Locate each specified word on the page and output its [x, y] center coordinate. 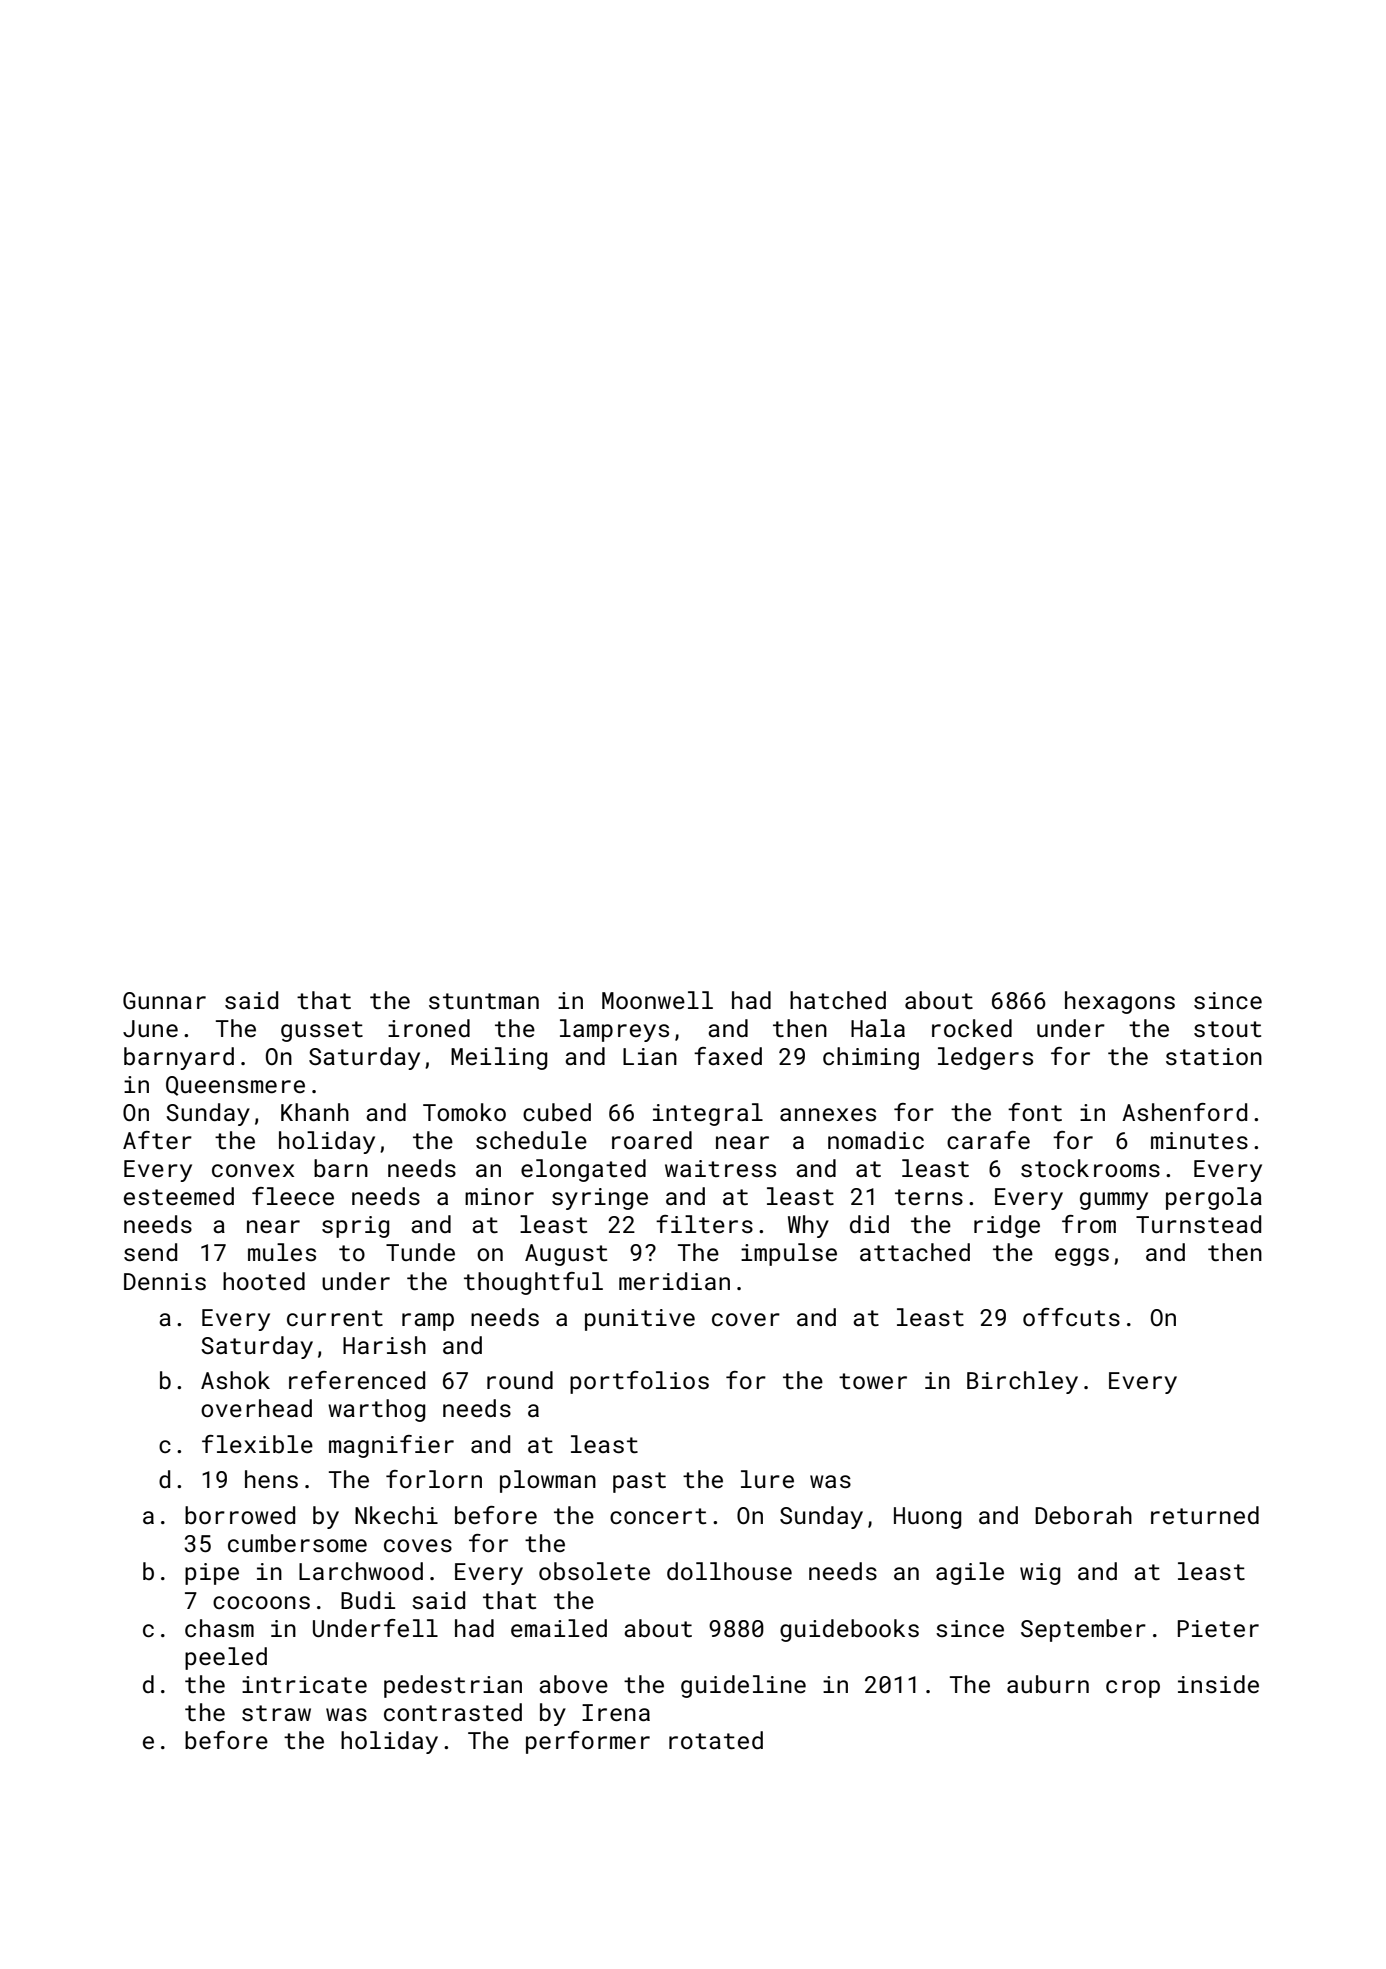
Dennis [165, 1281]
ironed [429, 1028]
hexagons [1120, 1002]
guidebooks [849, 1630]
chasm [219, 1628]
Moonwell [657, 1000]
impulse [789, 1254]
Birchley [1022, 1382]
